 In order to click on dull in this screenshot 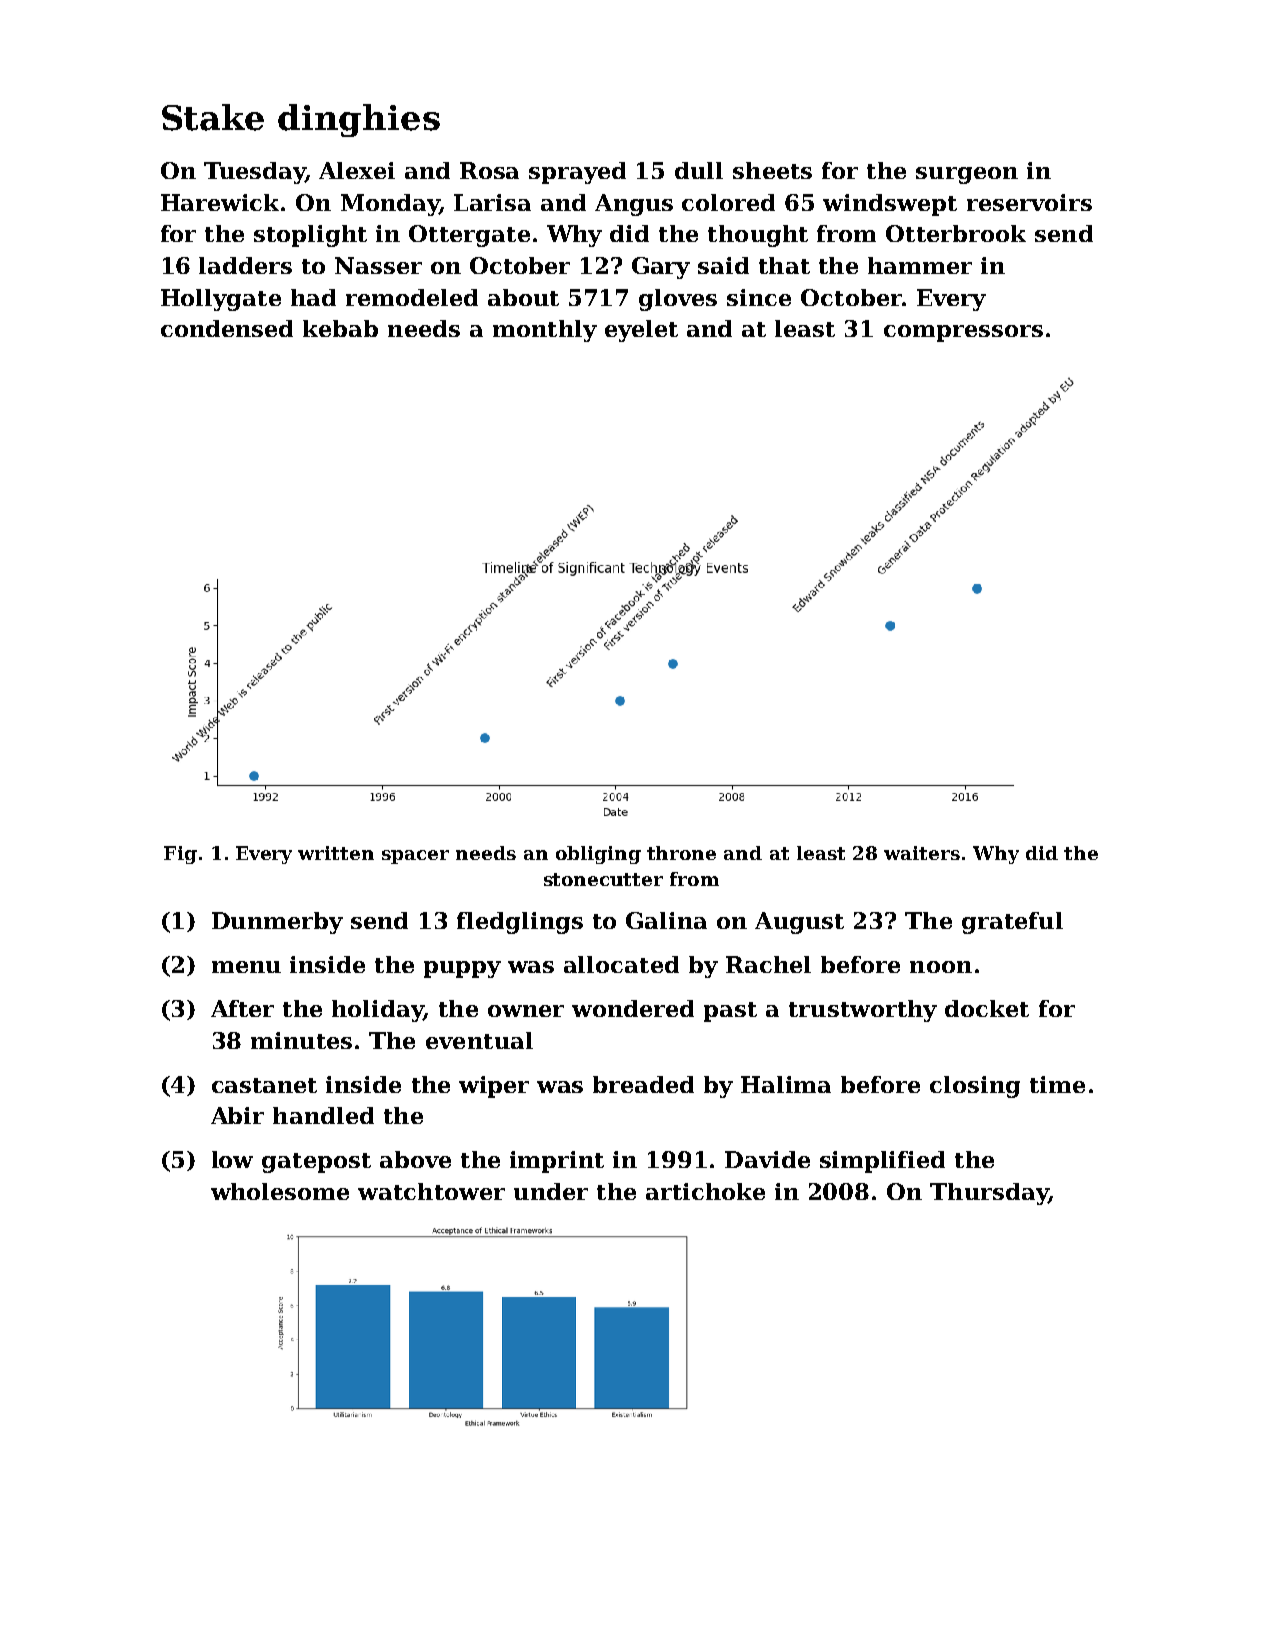, I will do `click(699, 170)`.
